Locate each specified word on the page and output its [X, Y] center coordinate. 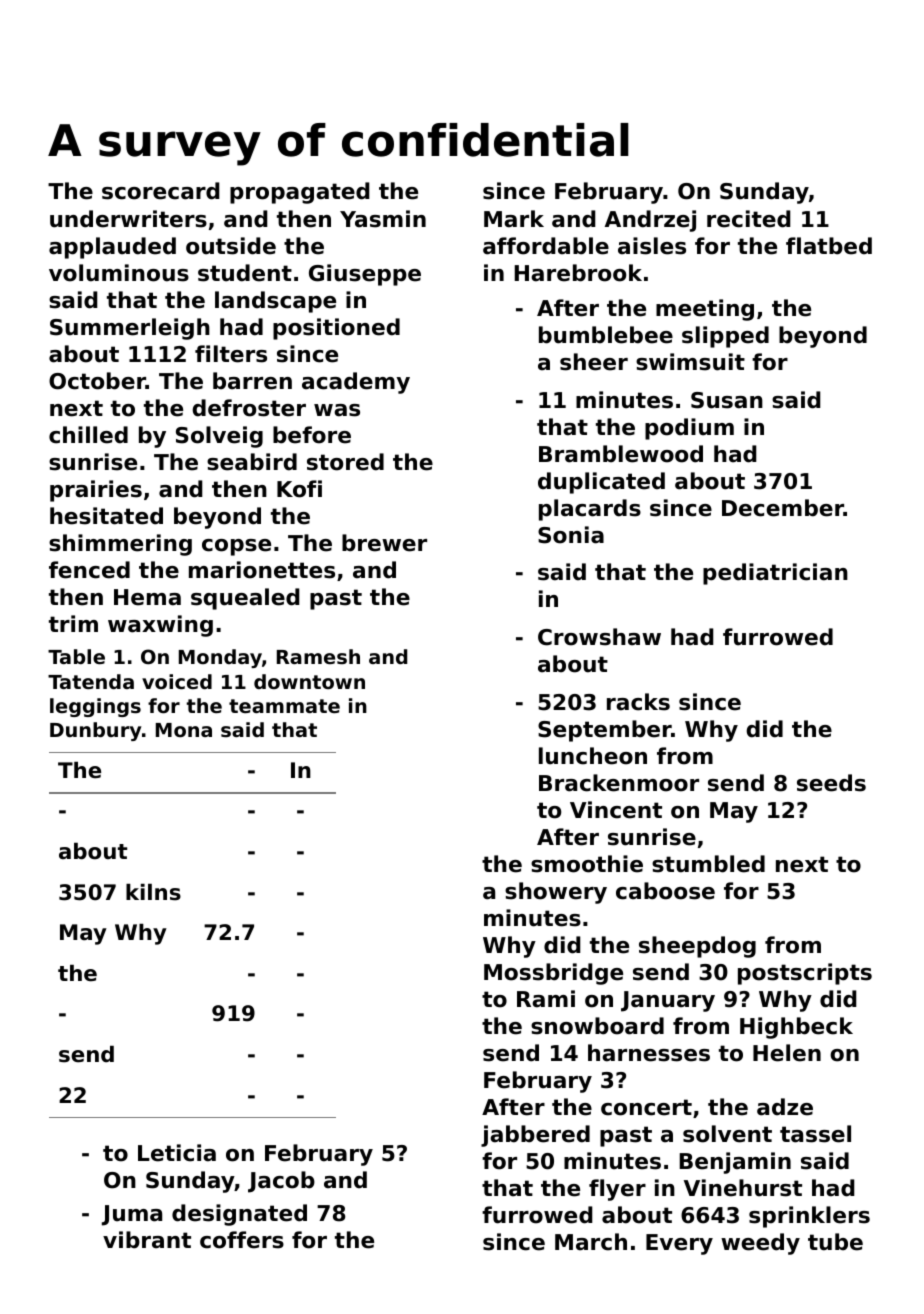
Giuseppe [365, 275]
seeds [831, 783]
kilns [153, 892]
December [783, 508]
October [97, 381]
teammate [284, 706]
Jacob [281, 1182]
